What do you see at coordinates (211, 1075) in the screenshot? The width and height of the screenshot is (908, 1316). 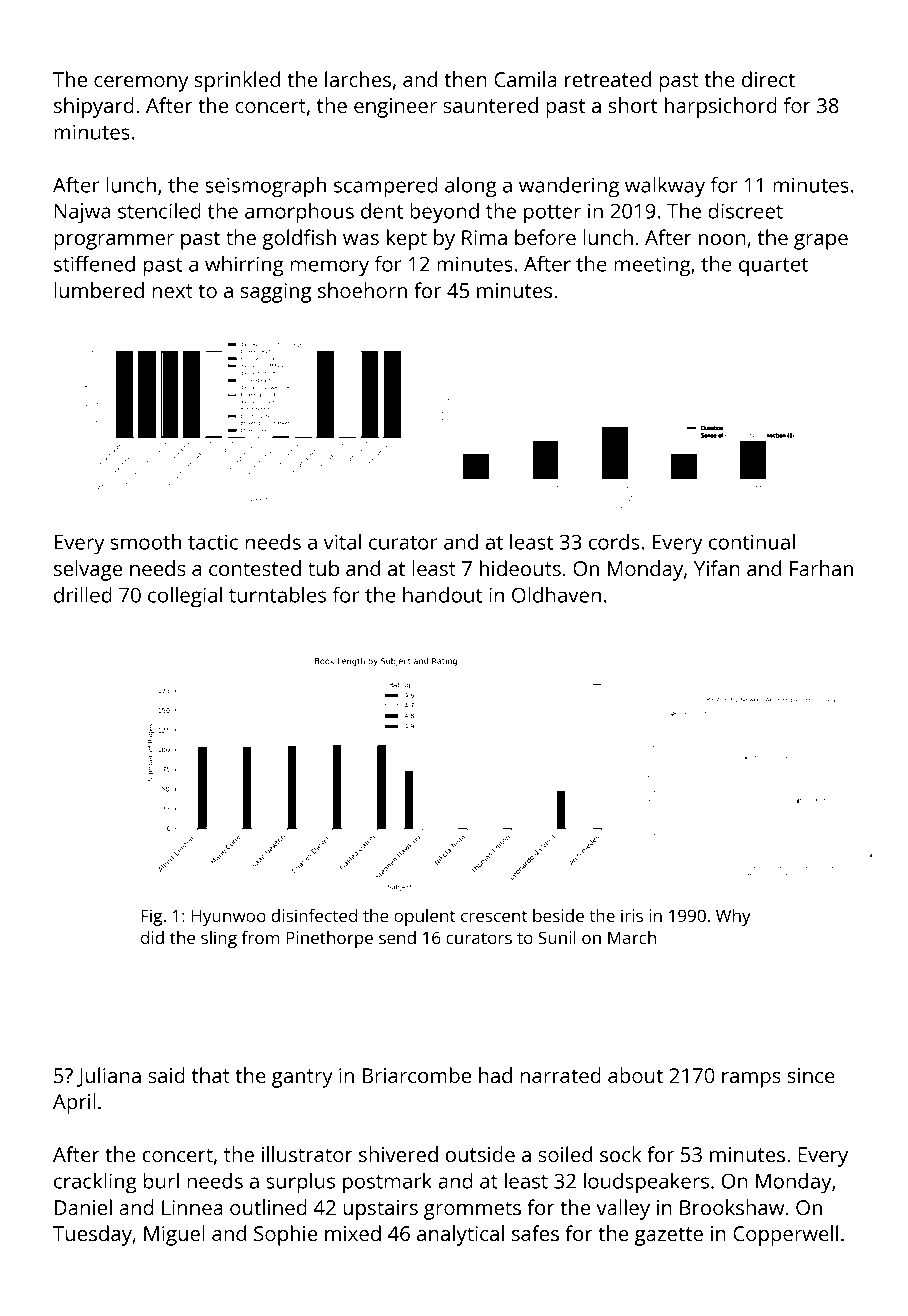 I see `that` at bounding box center [211, 1075].
